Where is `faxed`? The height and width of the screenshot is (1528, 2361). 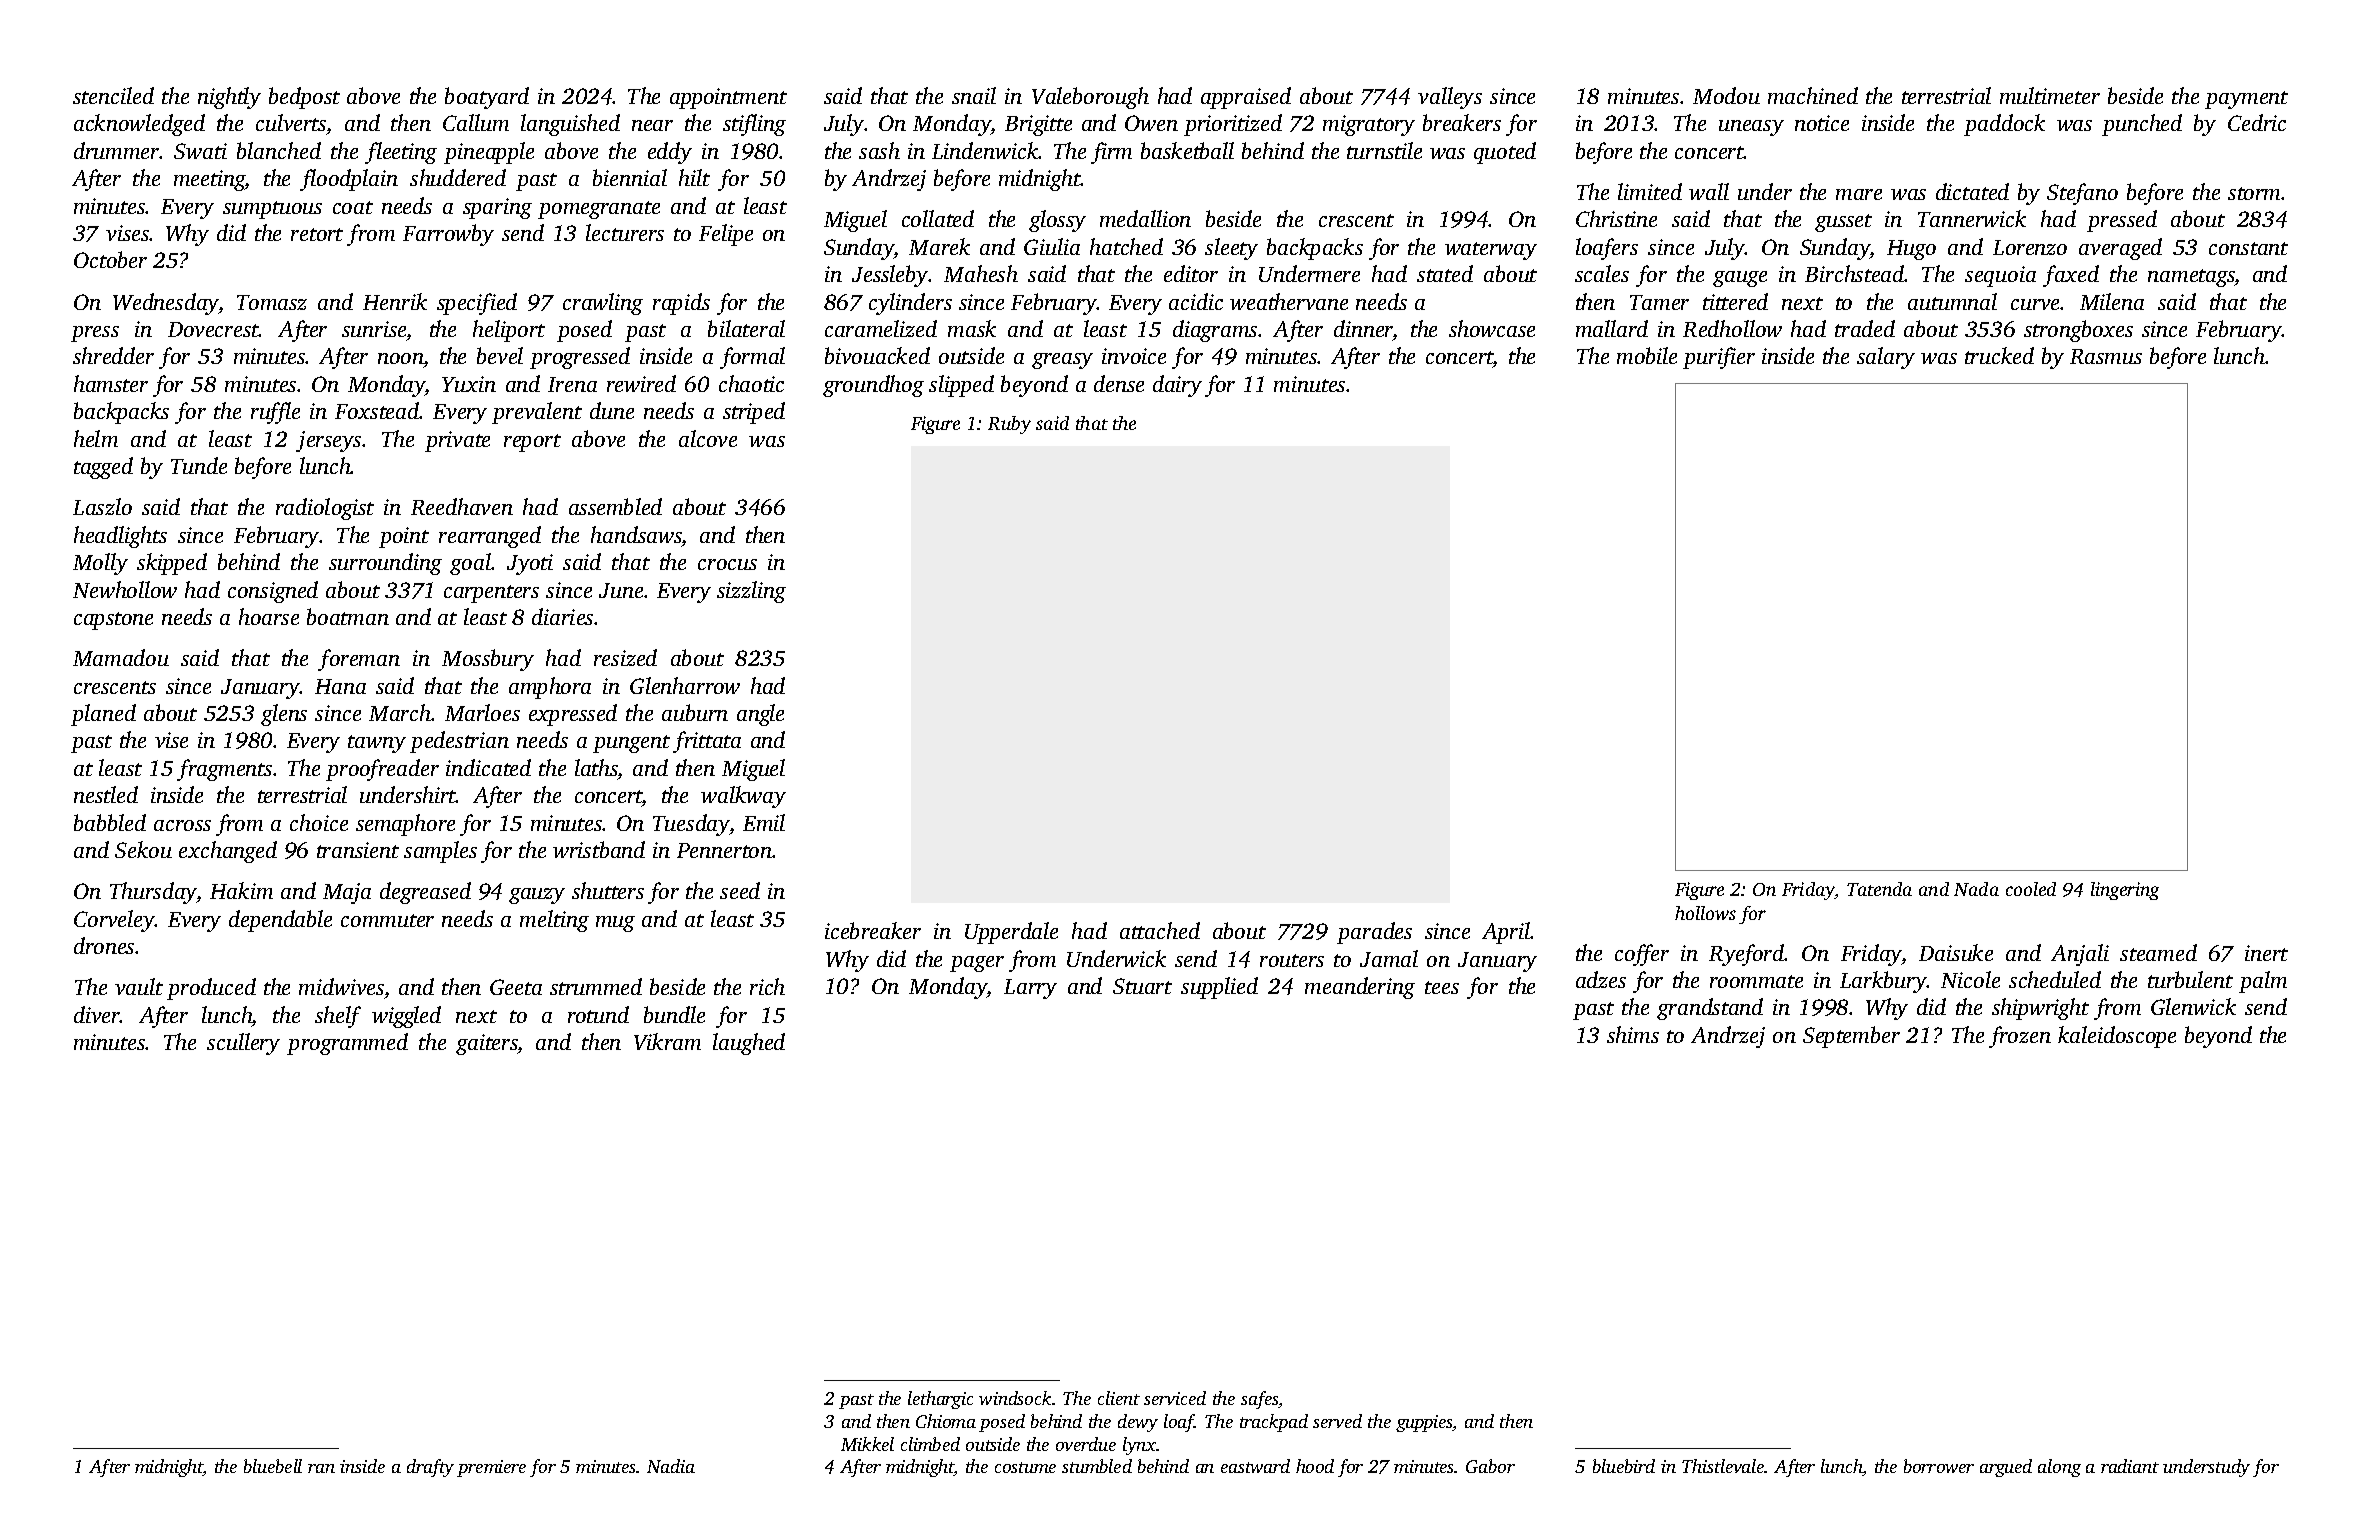
faxed is located at coordinates (2071, 276).
